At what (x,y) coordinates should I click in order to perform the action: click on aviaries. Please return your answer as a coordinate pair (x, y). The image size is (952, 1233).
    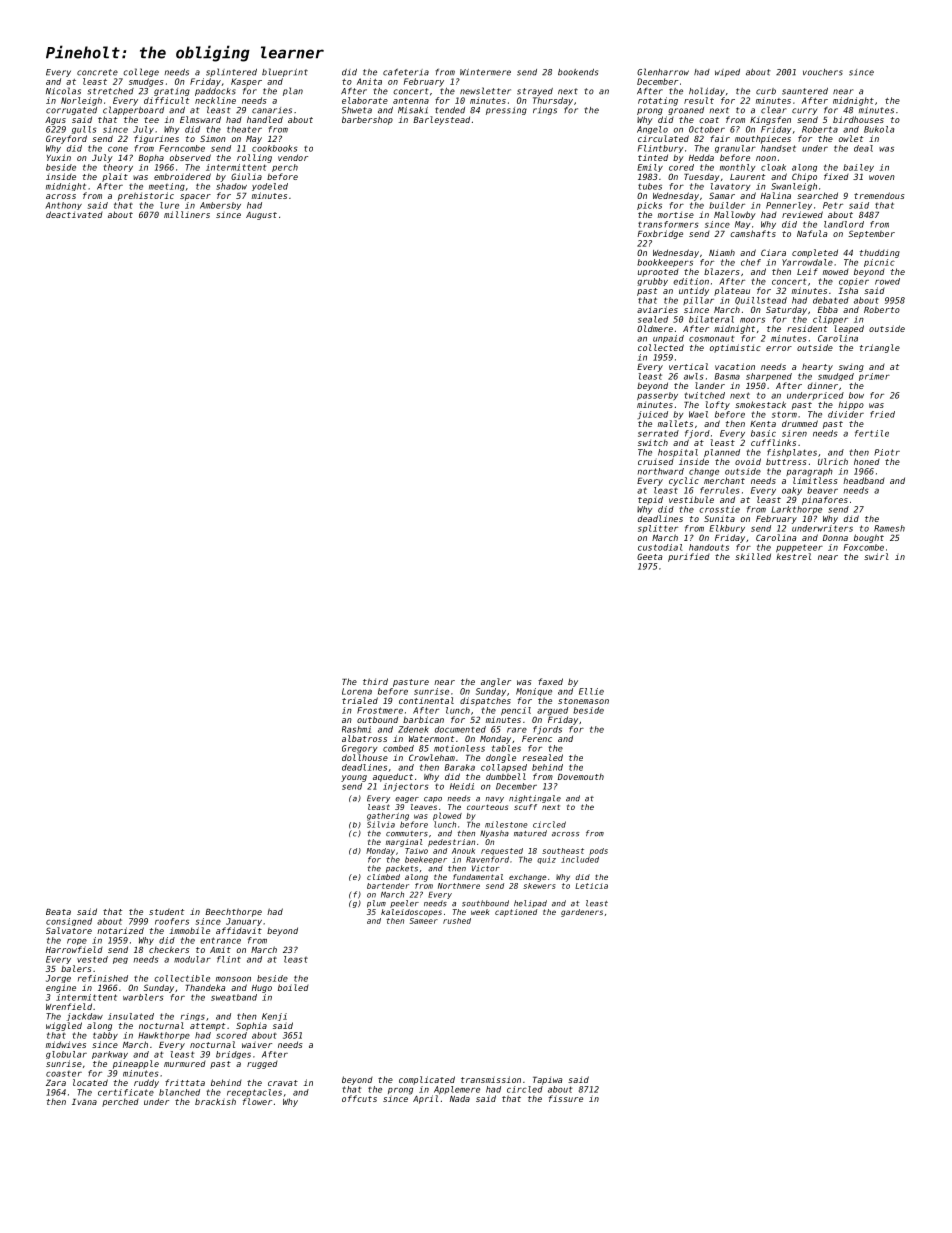
    Looking at the image, I should click on (657, 309).
